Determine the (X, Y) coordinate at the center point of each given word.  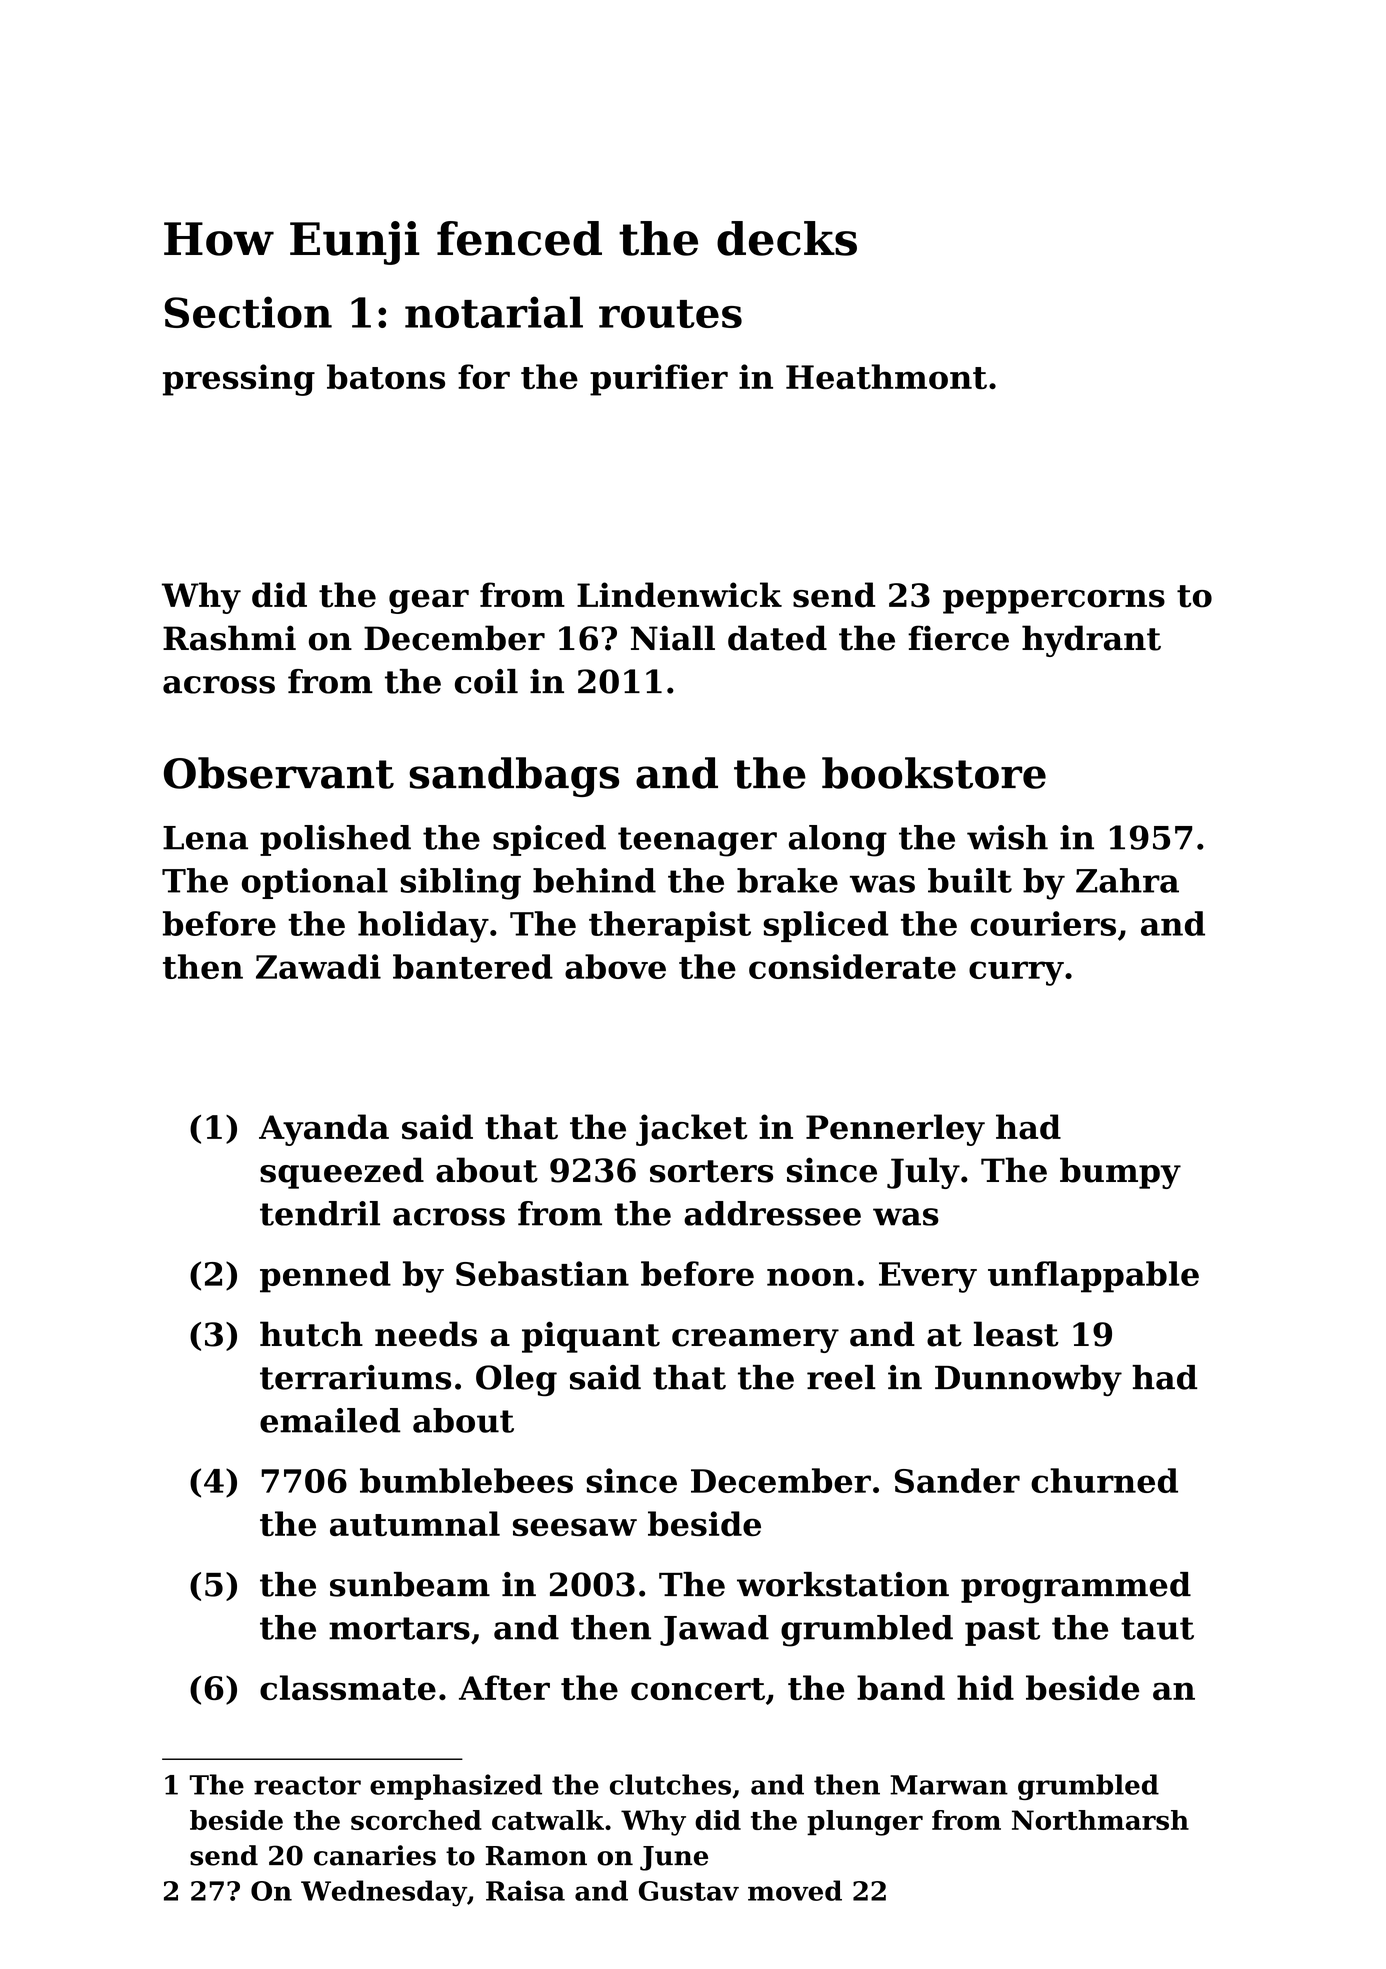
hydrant (1091, 641)
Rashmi (229, 638)
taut (1157, 1628)
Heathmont (886, 376)
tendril (320, 1213)
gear (429, 602)
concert (698, 1689)
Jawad (714, 1630)
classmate (348, 1687)
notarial (494, 312)
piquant (591, 1337)
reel (841, 1377)
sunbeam (410, 1584)
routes (670, 314)
